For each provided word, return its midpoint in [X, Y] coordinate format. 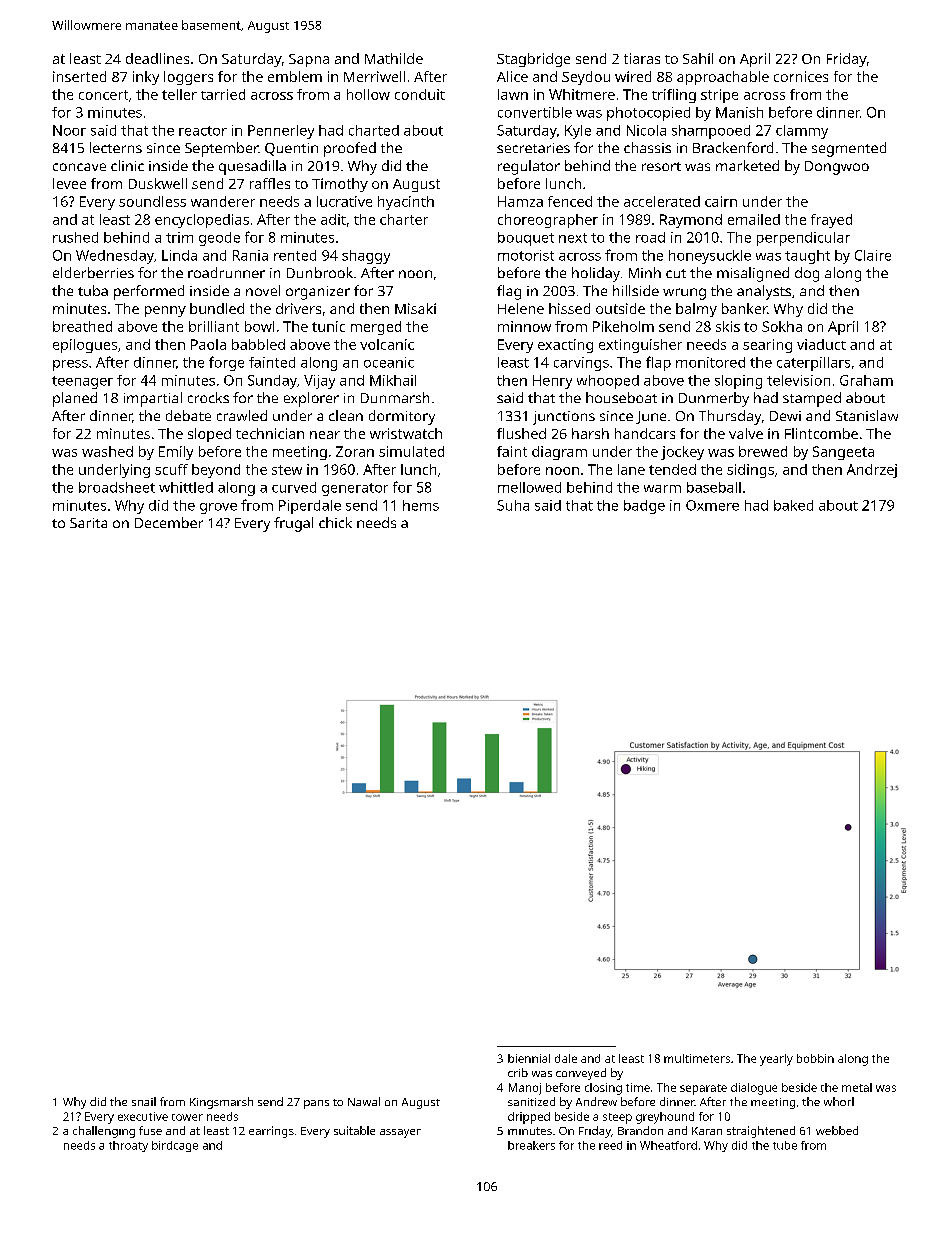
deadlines [157, 58]
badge [644, 507]
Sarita [88, 523]
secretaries [533, 148]
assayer [400, 1133]
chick [335, 522]
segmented [849, 149]
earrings [271, 1132]
